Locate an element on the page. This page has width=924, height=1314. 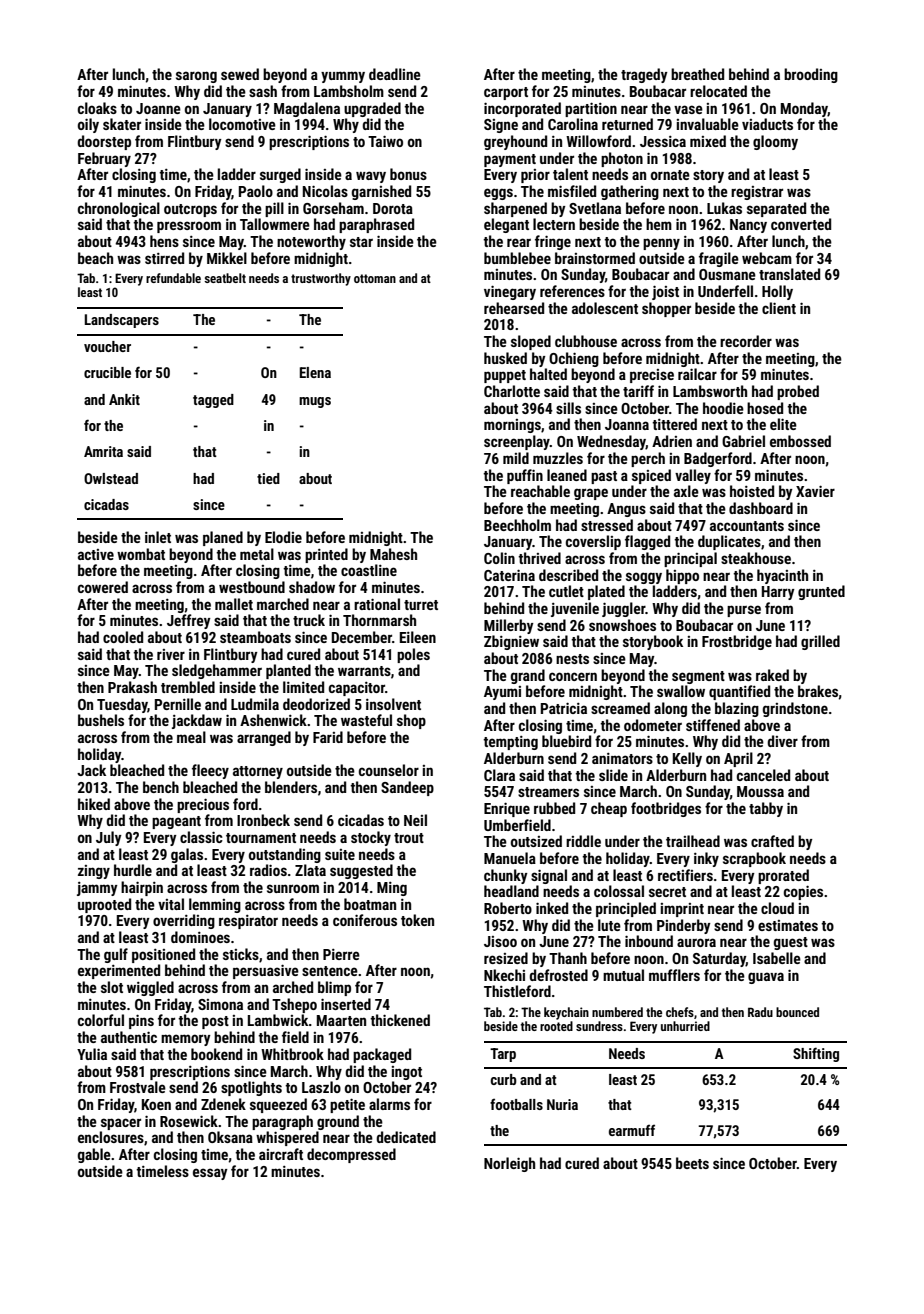
elegant is located at coordinates (506, 225).
